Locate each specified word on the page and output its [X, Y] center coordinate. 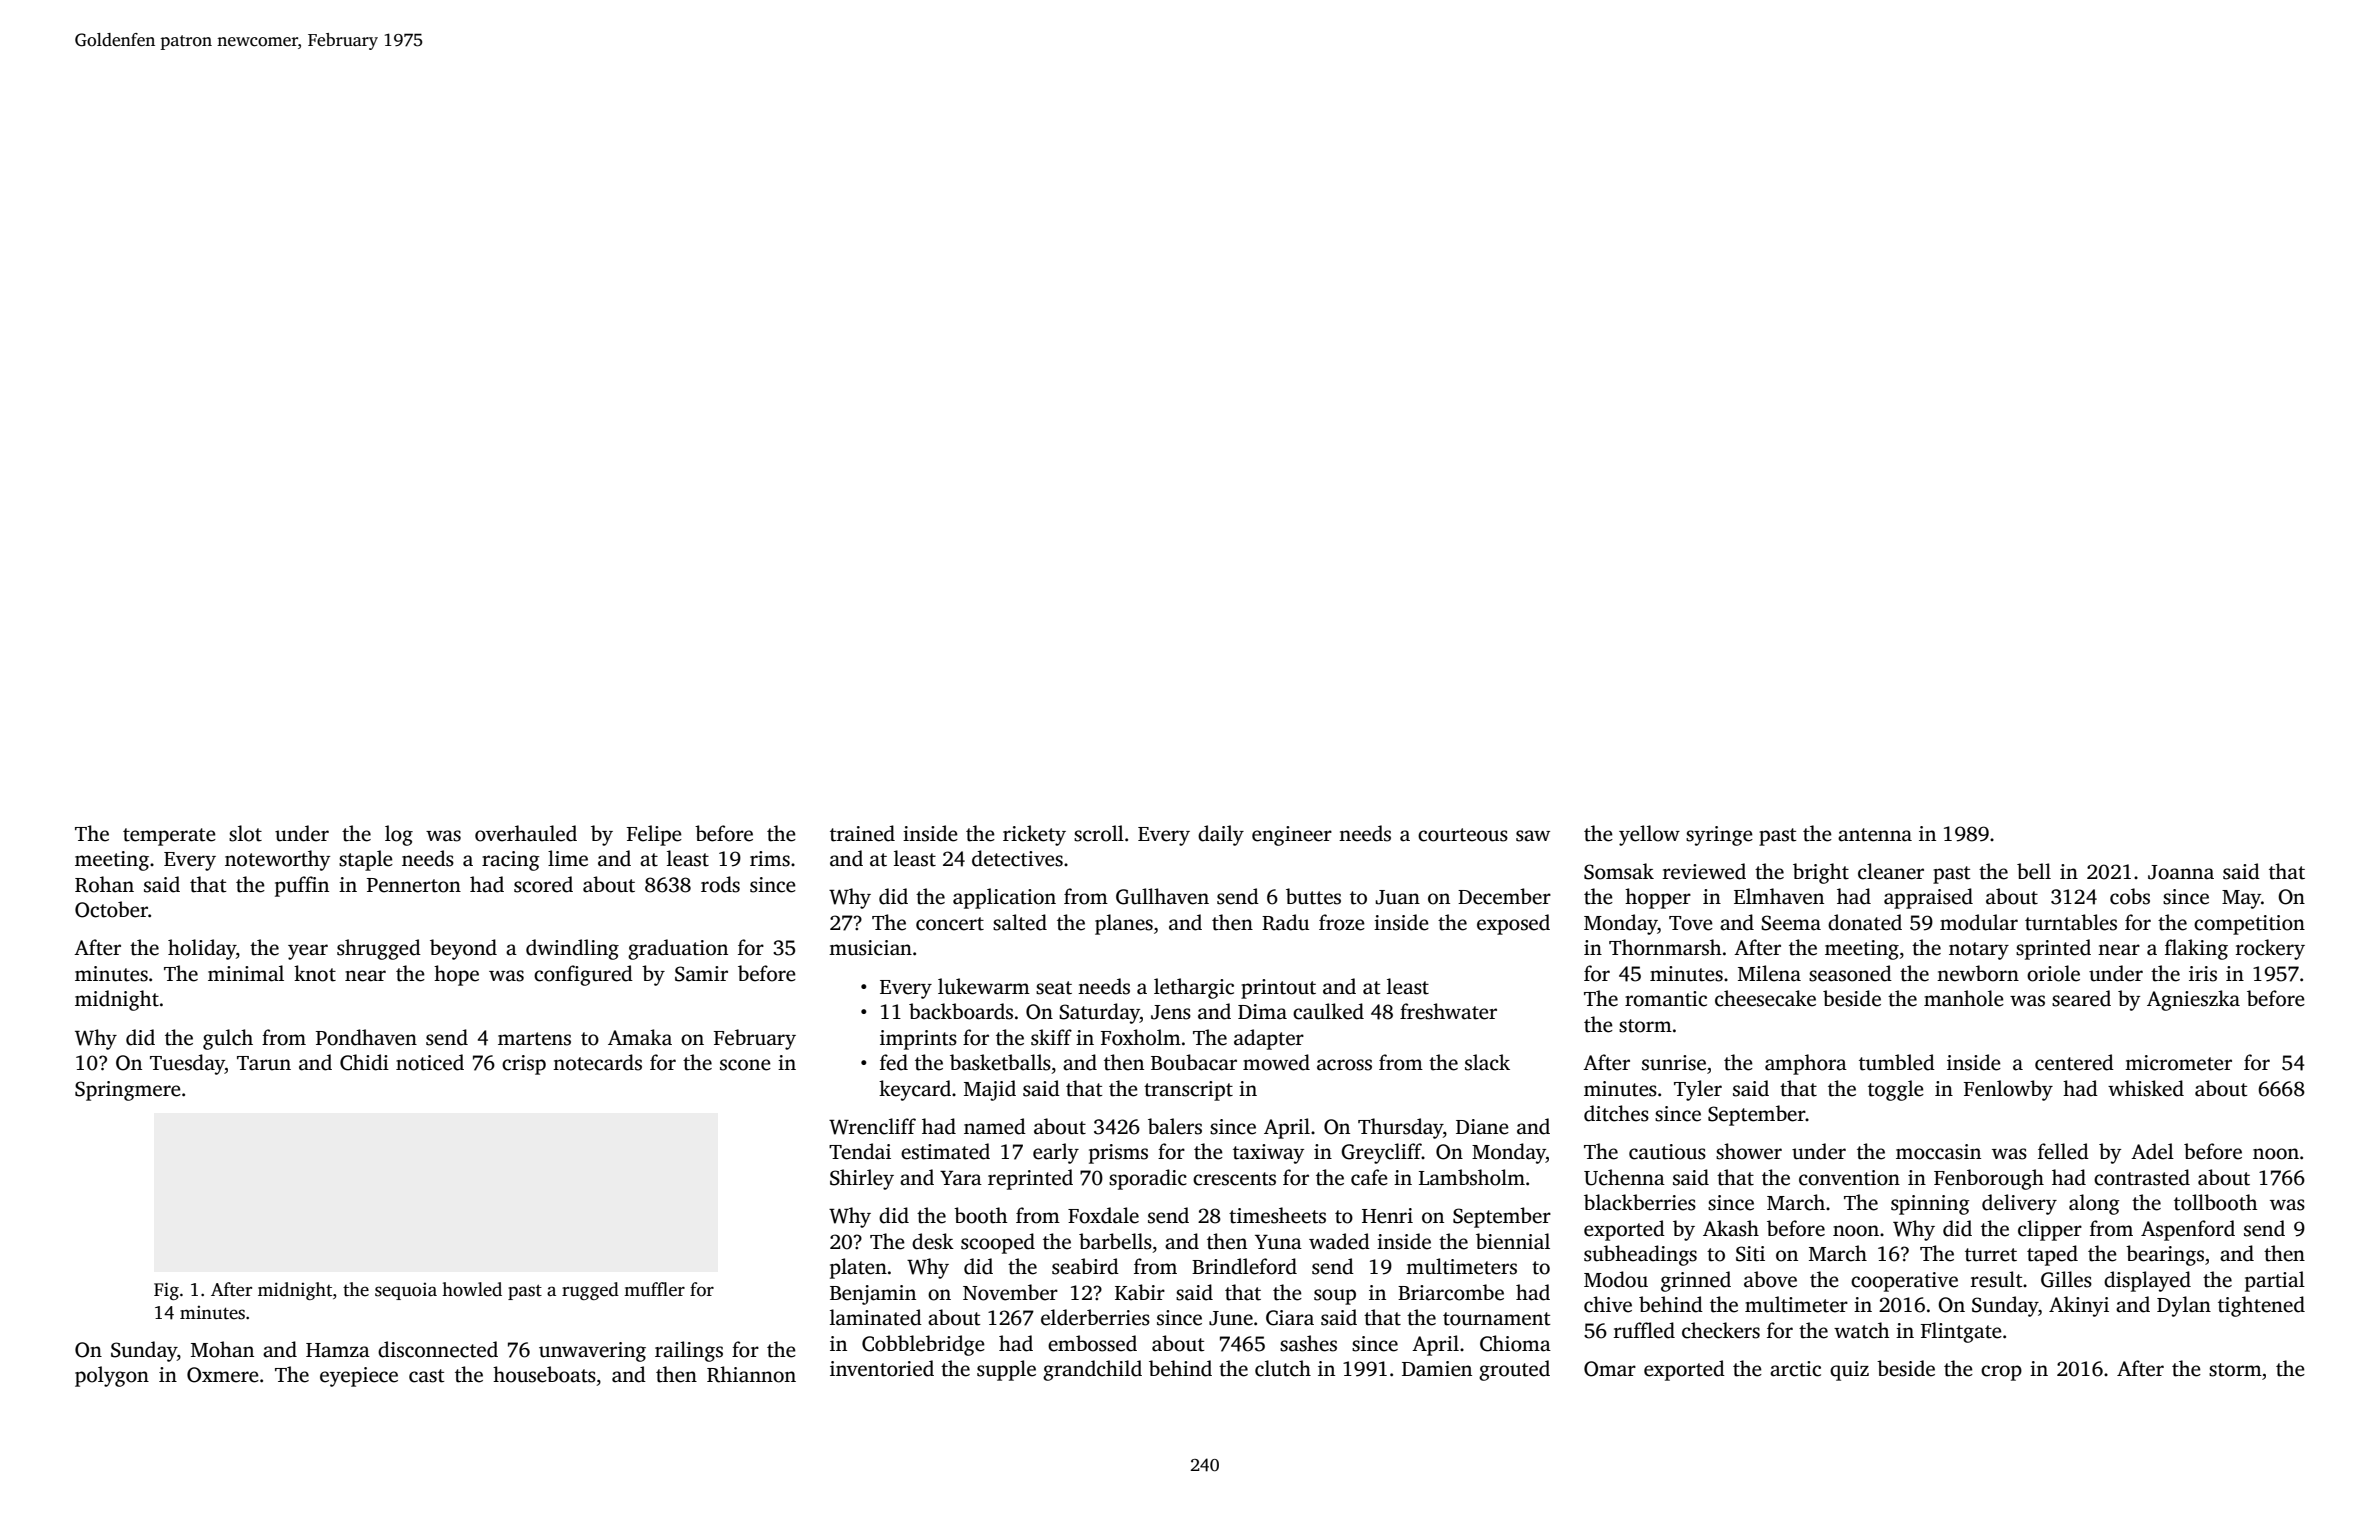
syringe [1719, 836]
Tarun [264, 1063]
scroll [1099, 833]
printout [1278, 989]
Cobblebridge [923, 1345]
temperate [169, 837]
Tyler [1698, 1090]
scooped [998, 1243]
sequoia [406, 1291]
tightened [2261, 1306]
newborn [1978, 973]
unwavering [592, 1352]
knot [315, 973]
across [1344, 1065]
